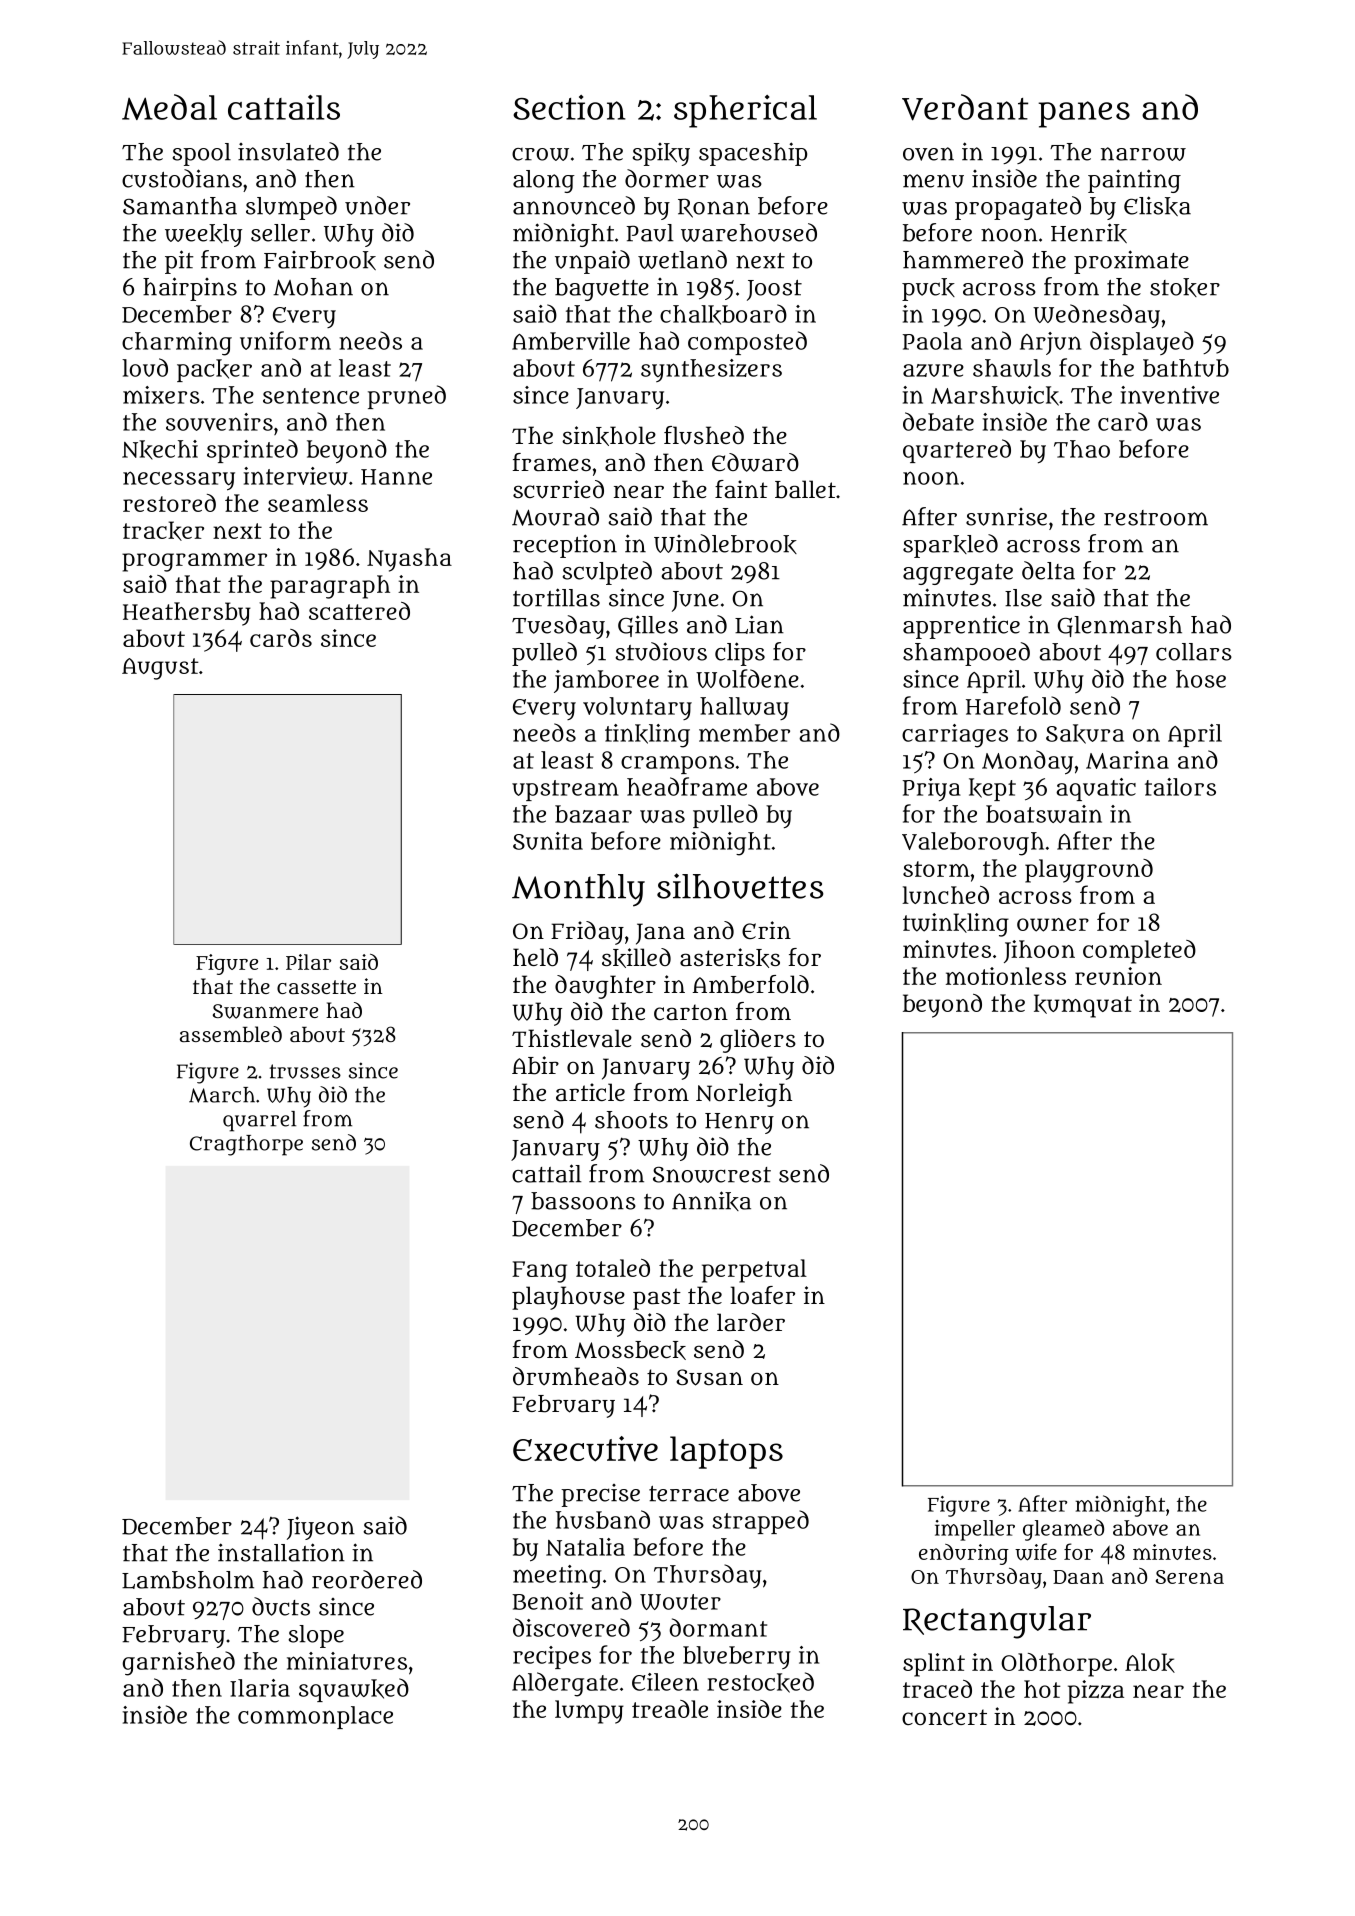 The width and height of the screenshot is (1355, 1916). Describe the element at coordinates (316, 987) in the screenshot. I see `cassette` at that location.
